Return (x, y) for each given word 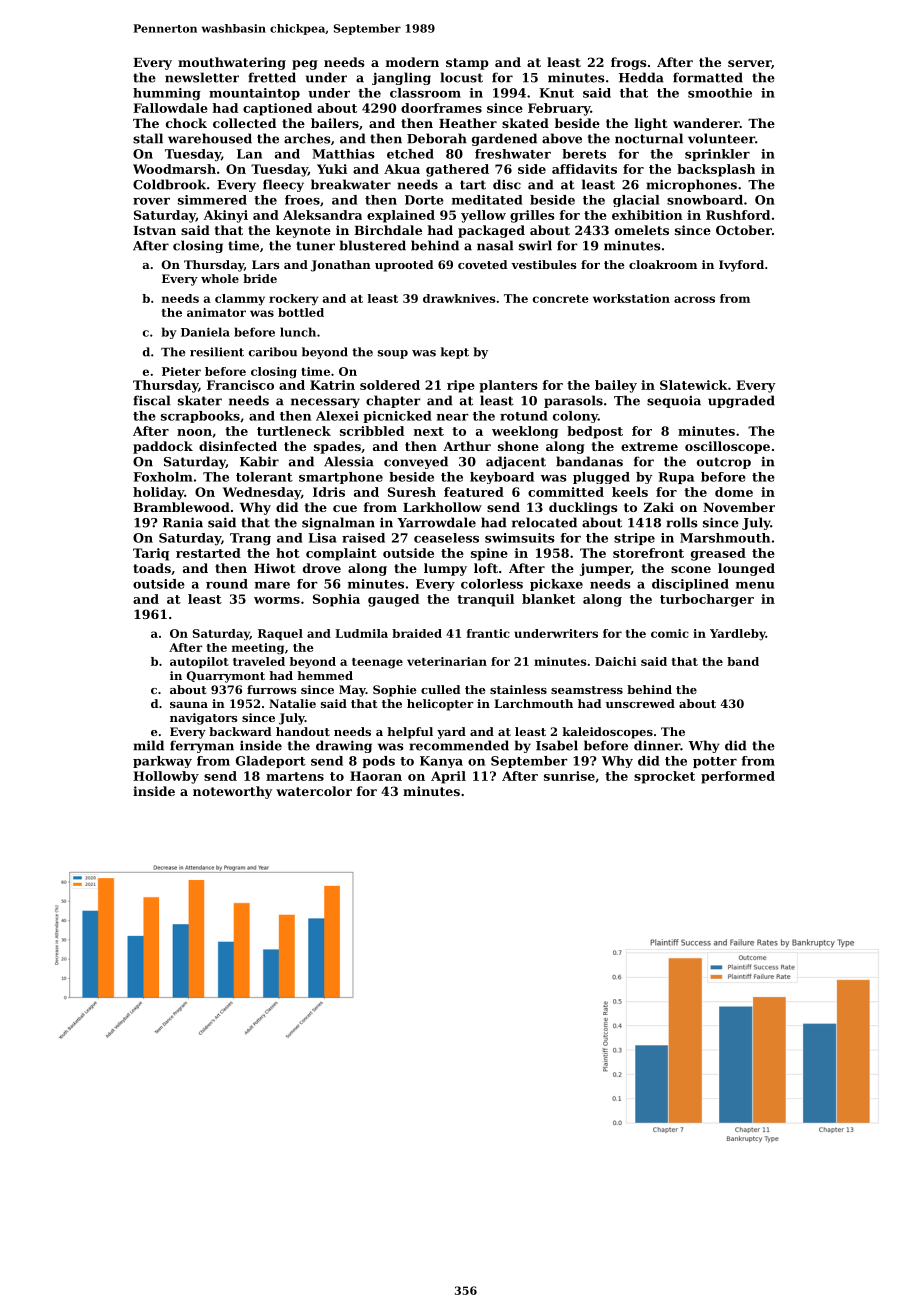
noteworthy (232, 792)
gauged (393, 600)
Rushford (738, 215)
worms (277, 600)
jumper (605, 569)
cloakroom (663, 264)
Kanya (441, 762)
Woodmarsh (174, 169)
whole (220, 278)
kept (455, 353)
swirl (535, 245)
